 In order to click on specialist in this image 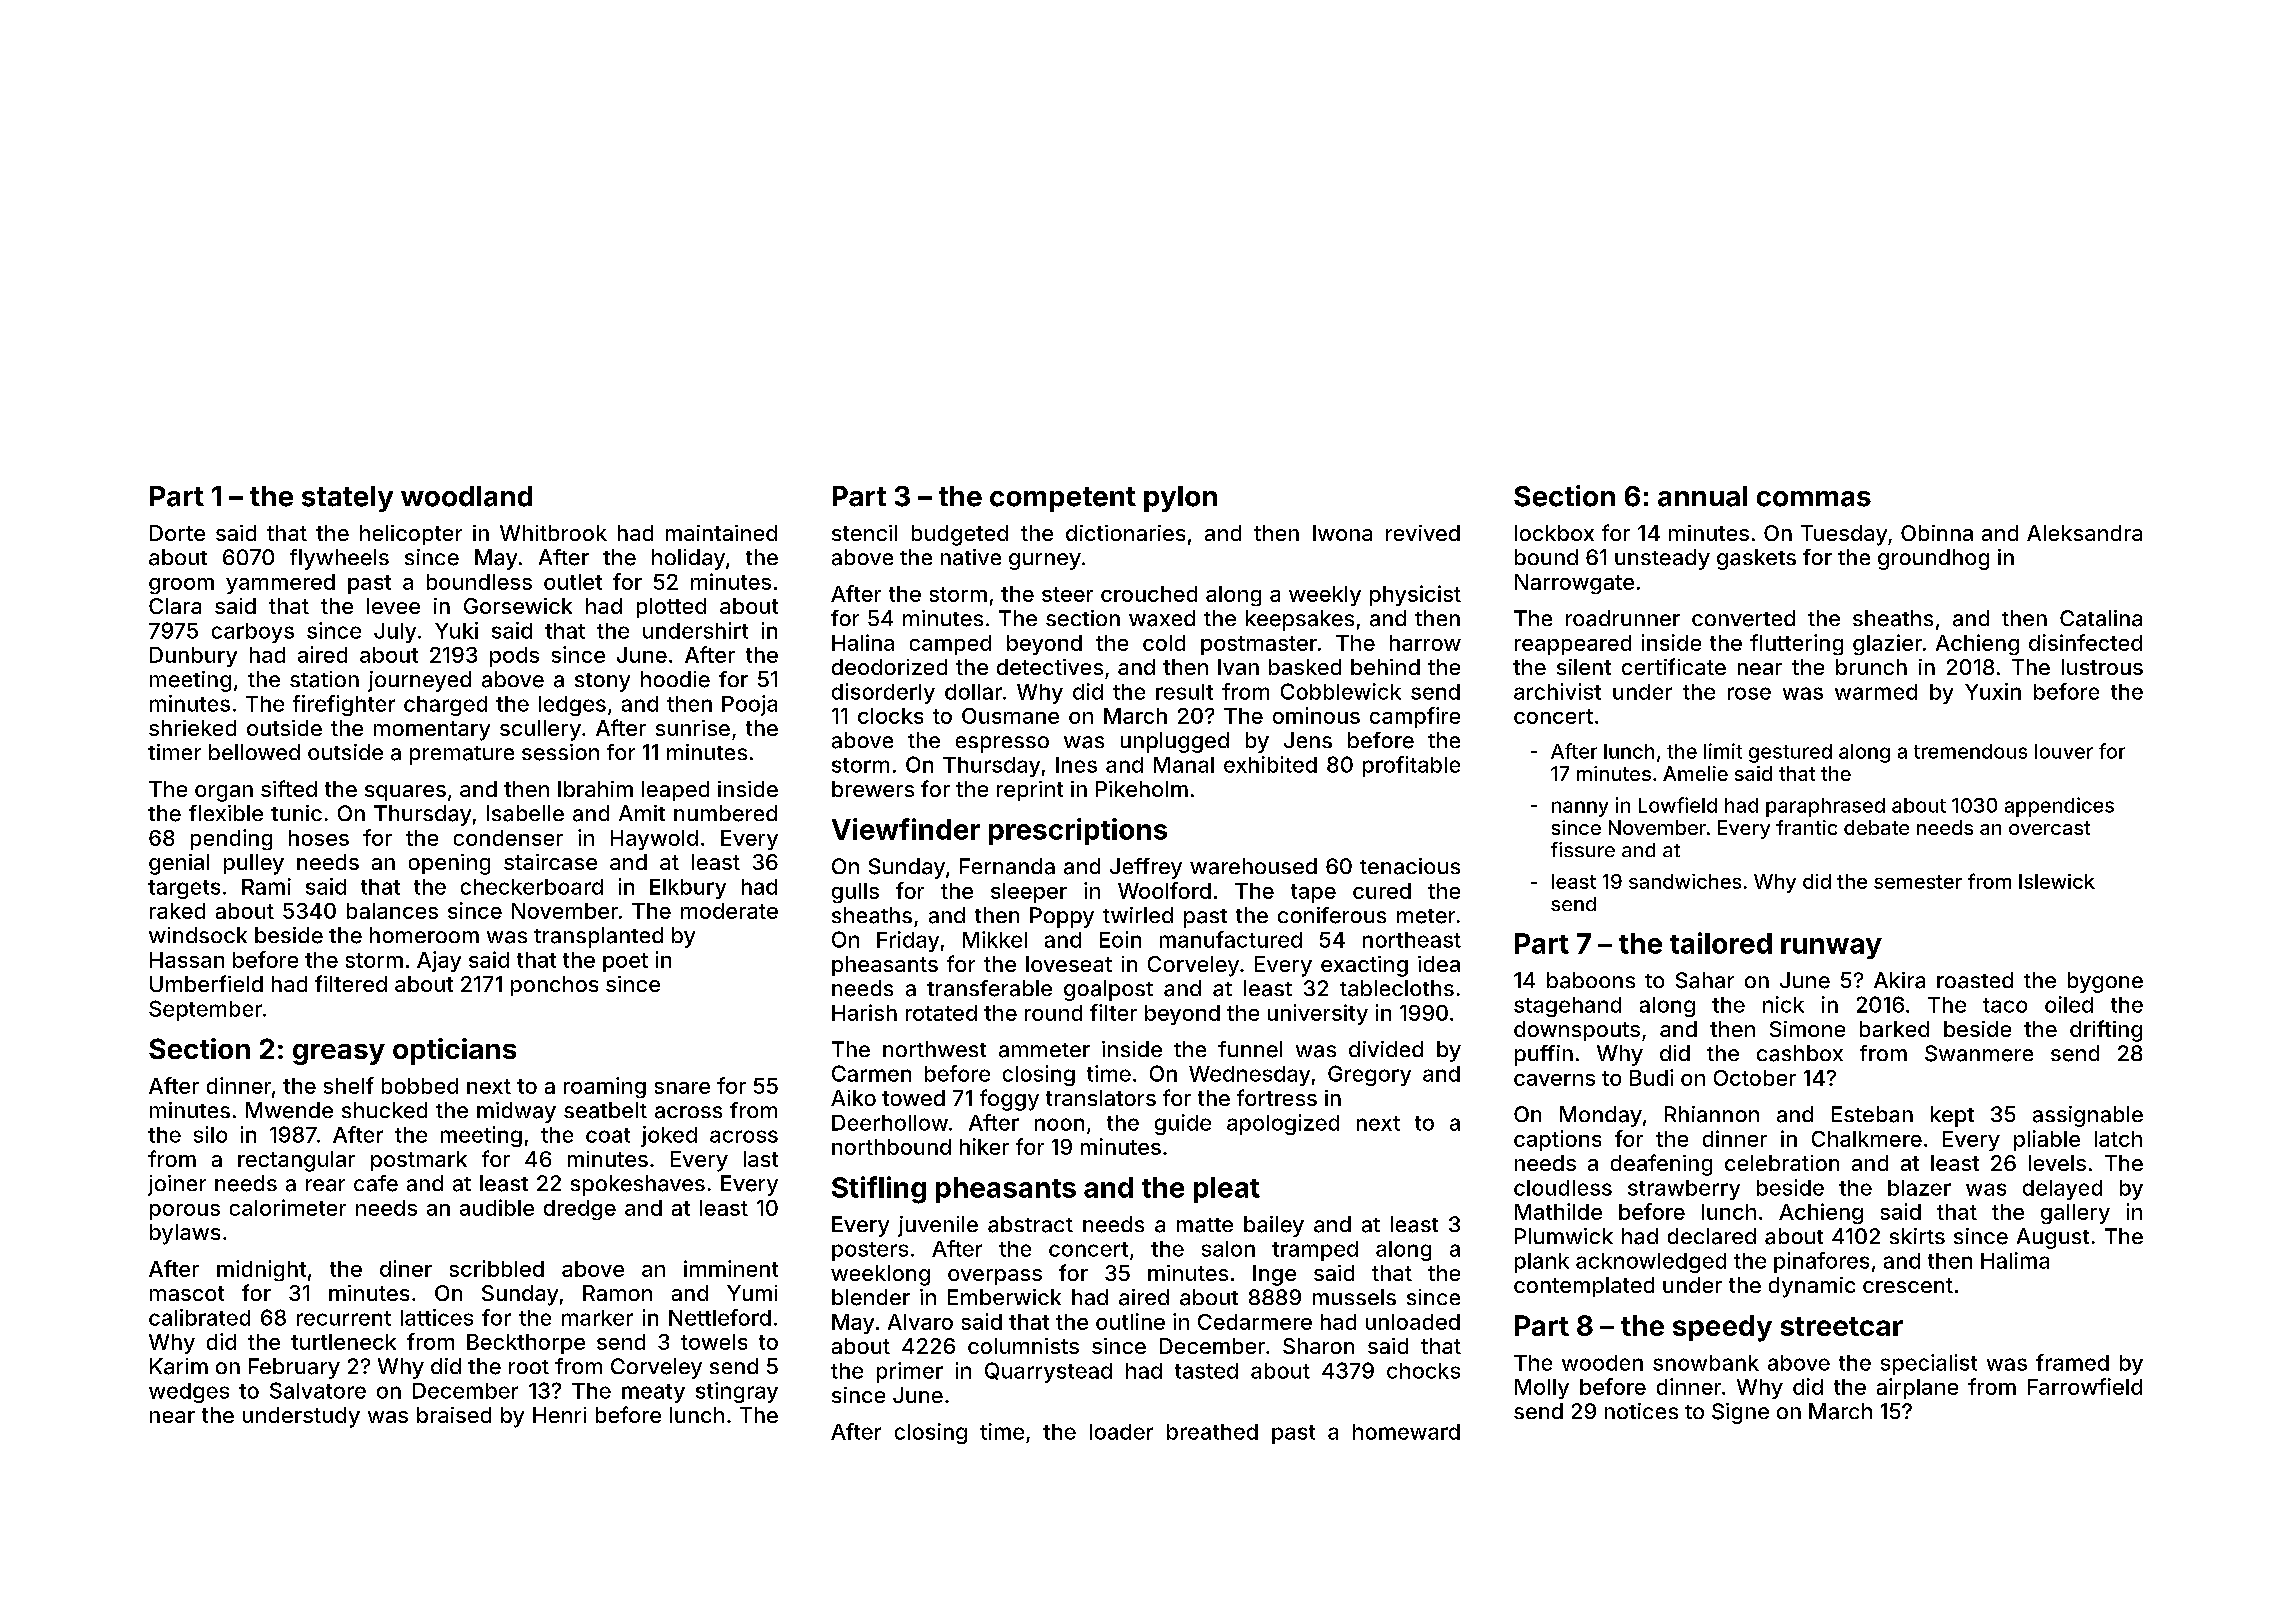, I will do `click(1929, 1364)`.
